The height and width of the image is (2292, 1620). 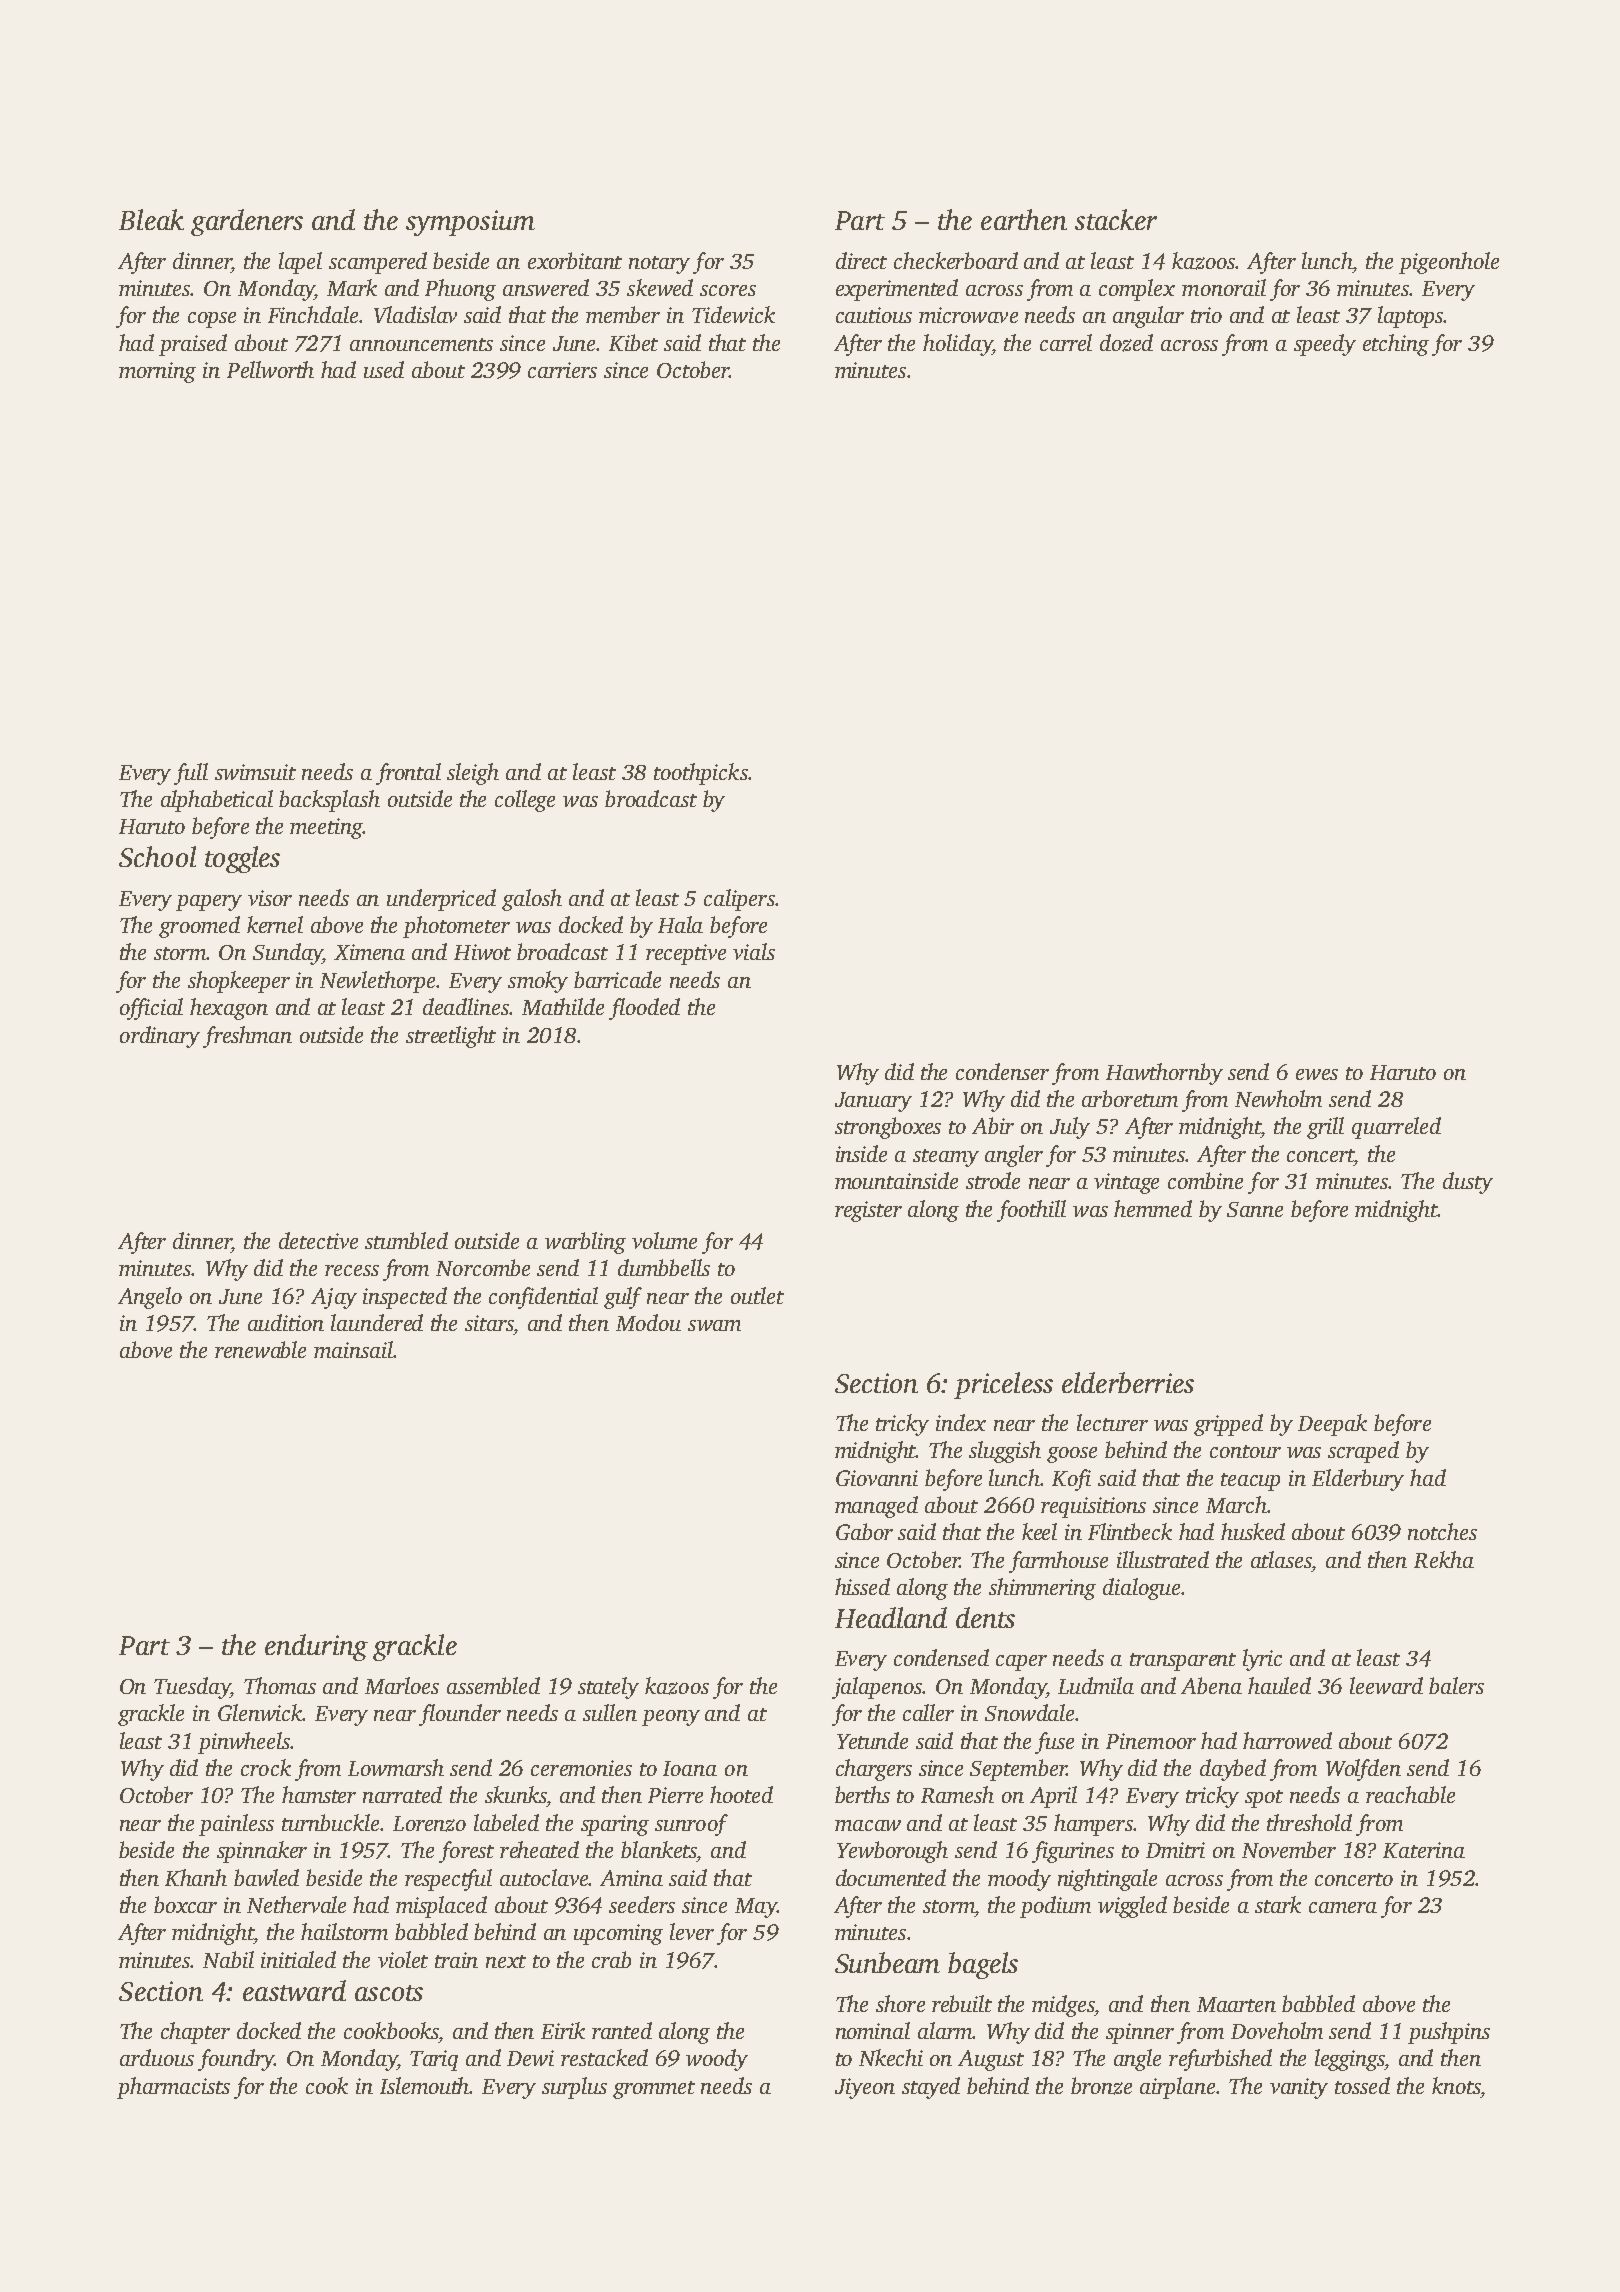 What do you see at coordinates (270, 369) in the image?
I see `Pellworth` at bounding box center [270, 369].
